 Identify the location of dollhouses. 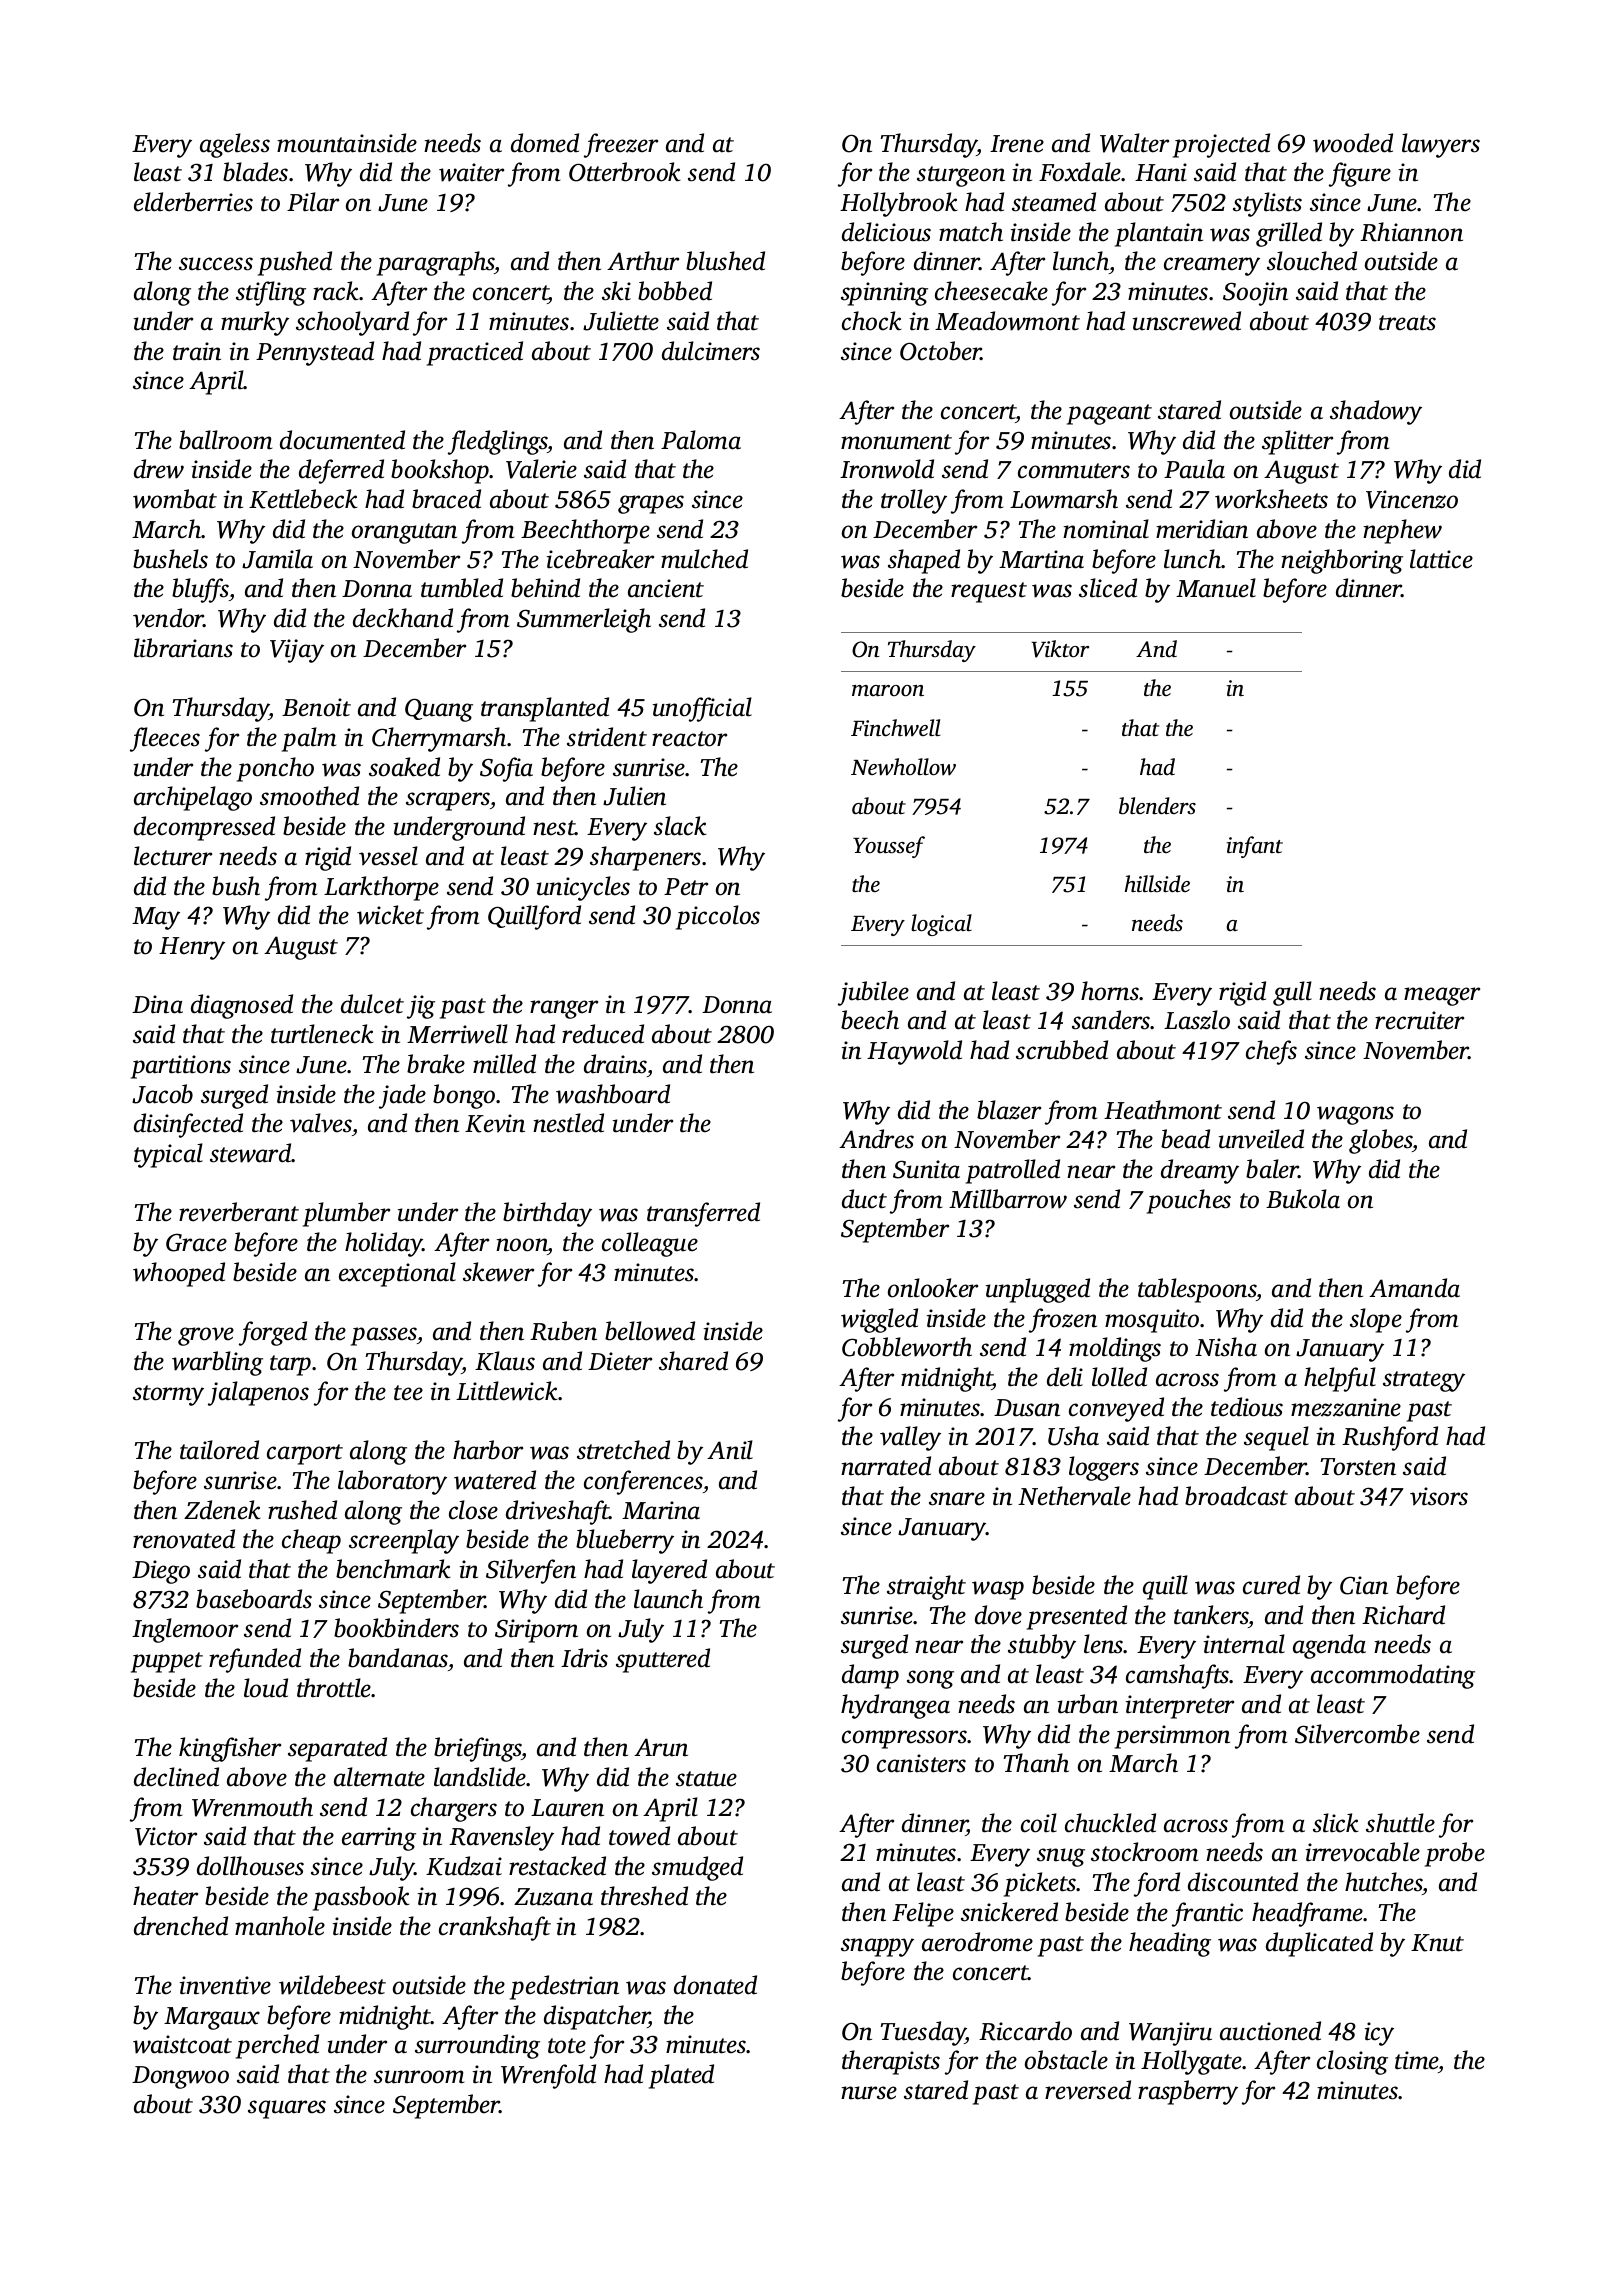
(250, 1866).
